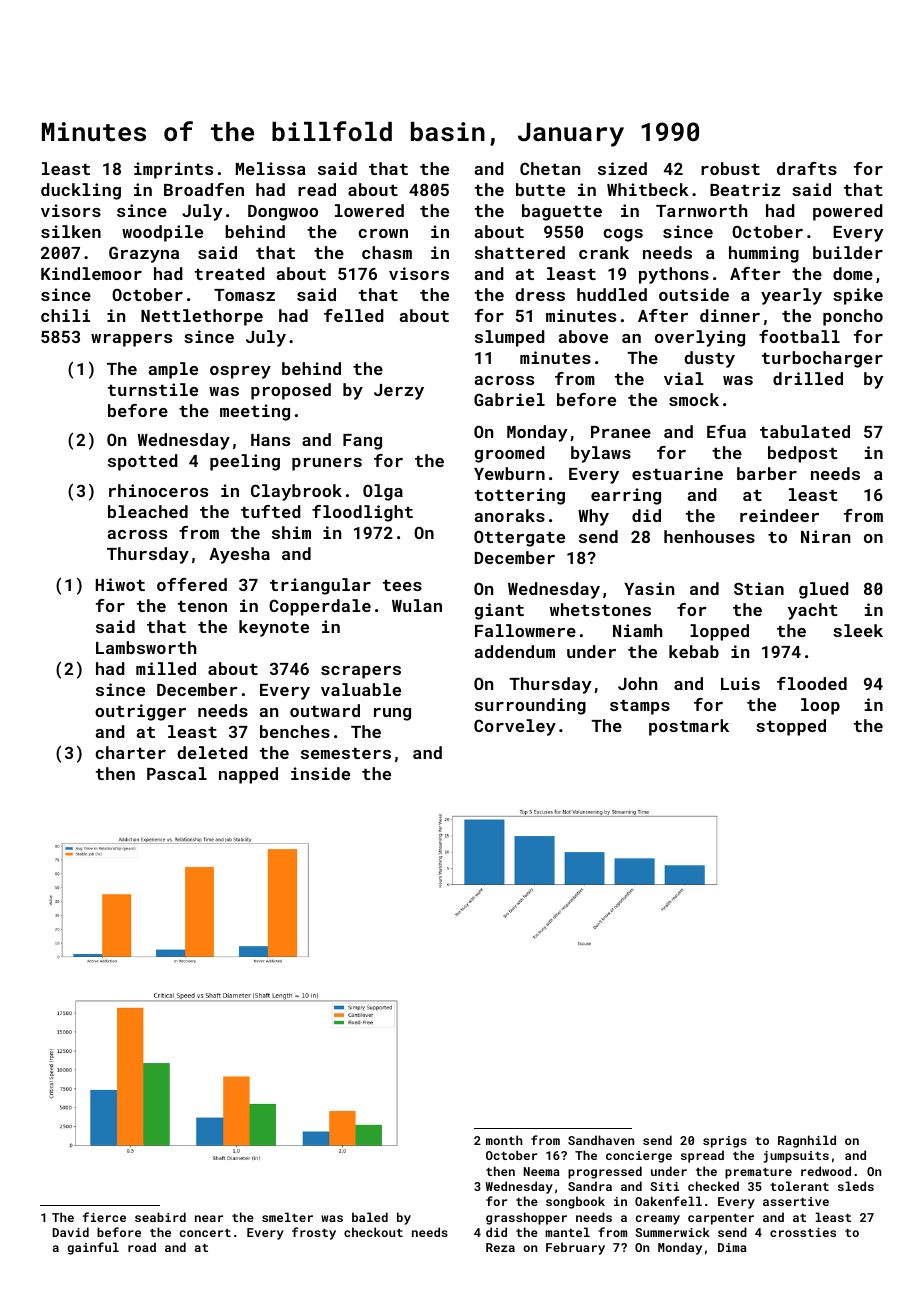 The image size is (924, 1308). Describe the element at coordinates (514, 651) in the page. I see `addendum` at that location.
